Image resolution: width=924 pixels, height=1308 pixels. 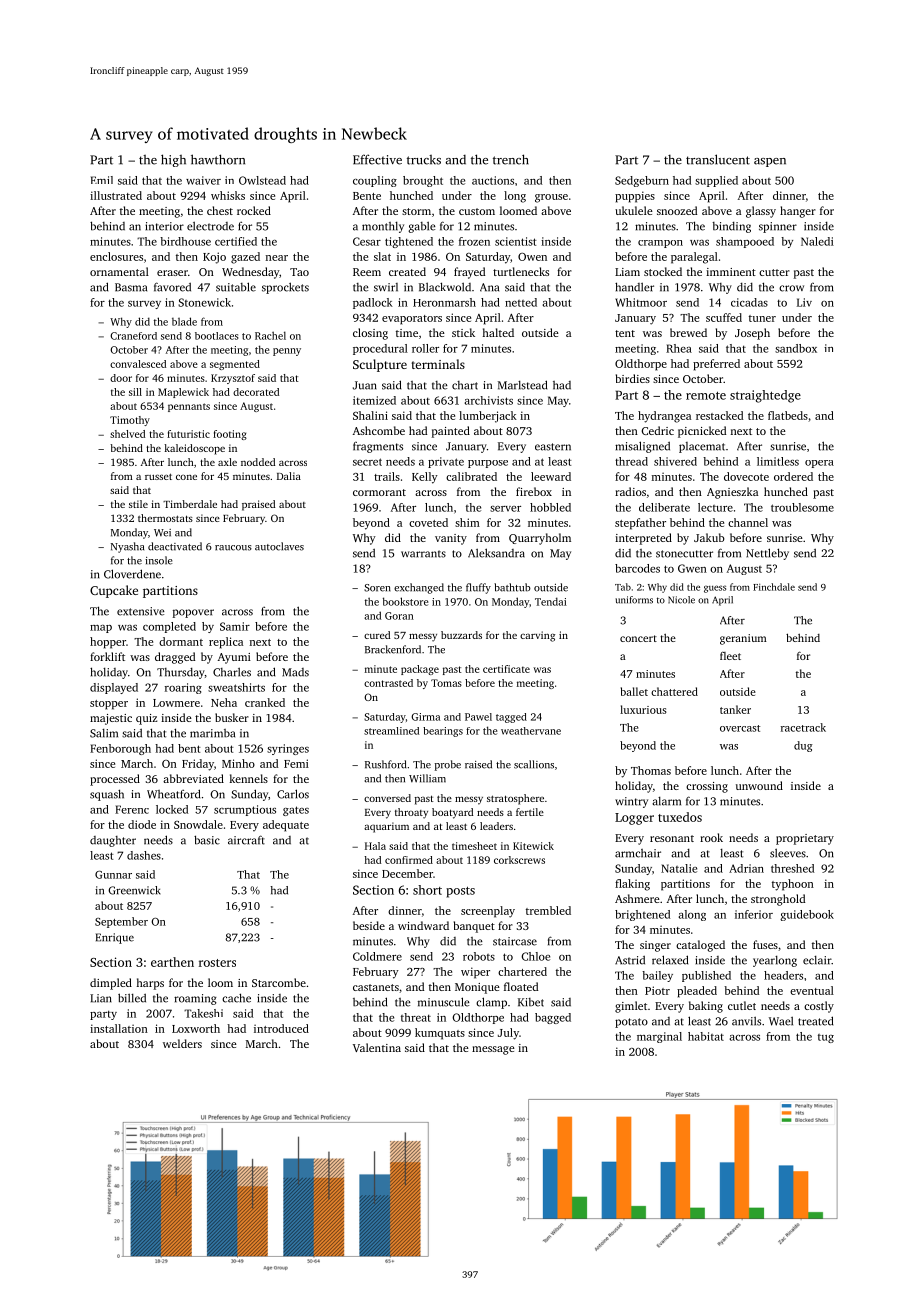 What do you see at coordinates (116, 256) in the screenshot?
I see `enclosures` at bounding box center [116, 256].
